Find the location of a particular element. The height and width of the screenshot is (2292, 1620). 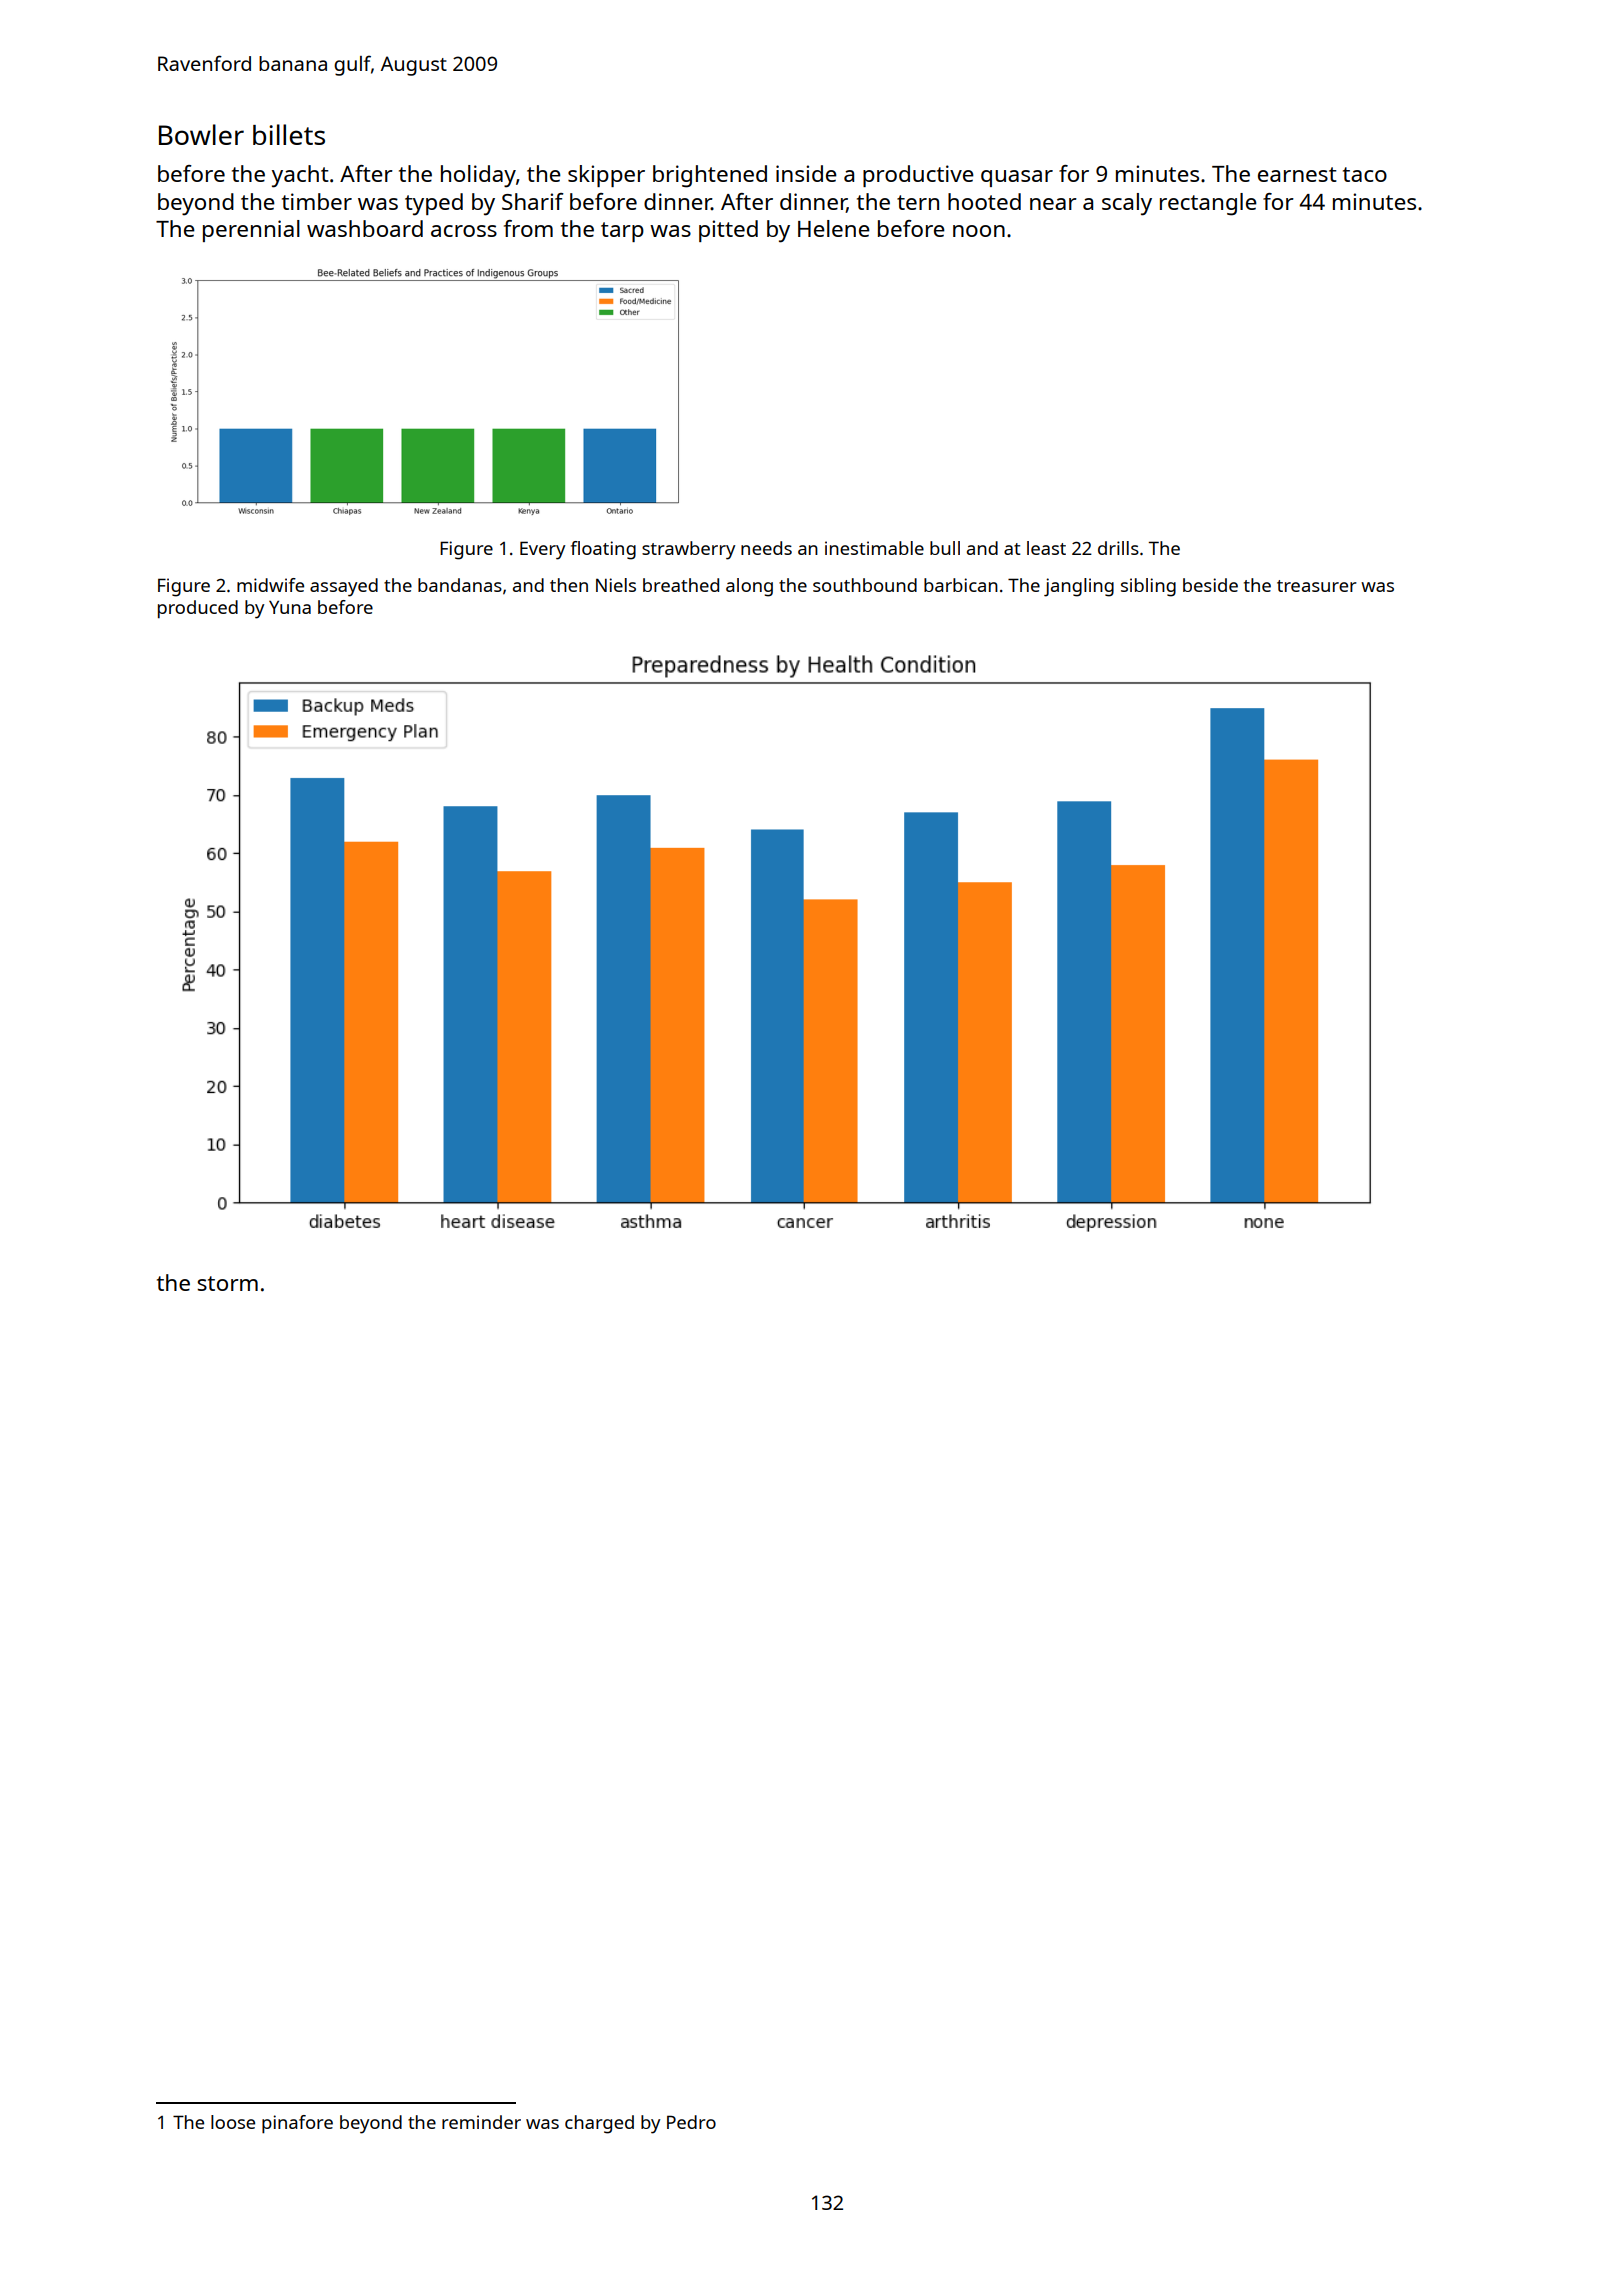

taco is located at coordinates (1365, 174).
